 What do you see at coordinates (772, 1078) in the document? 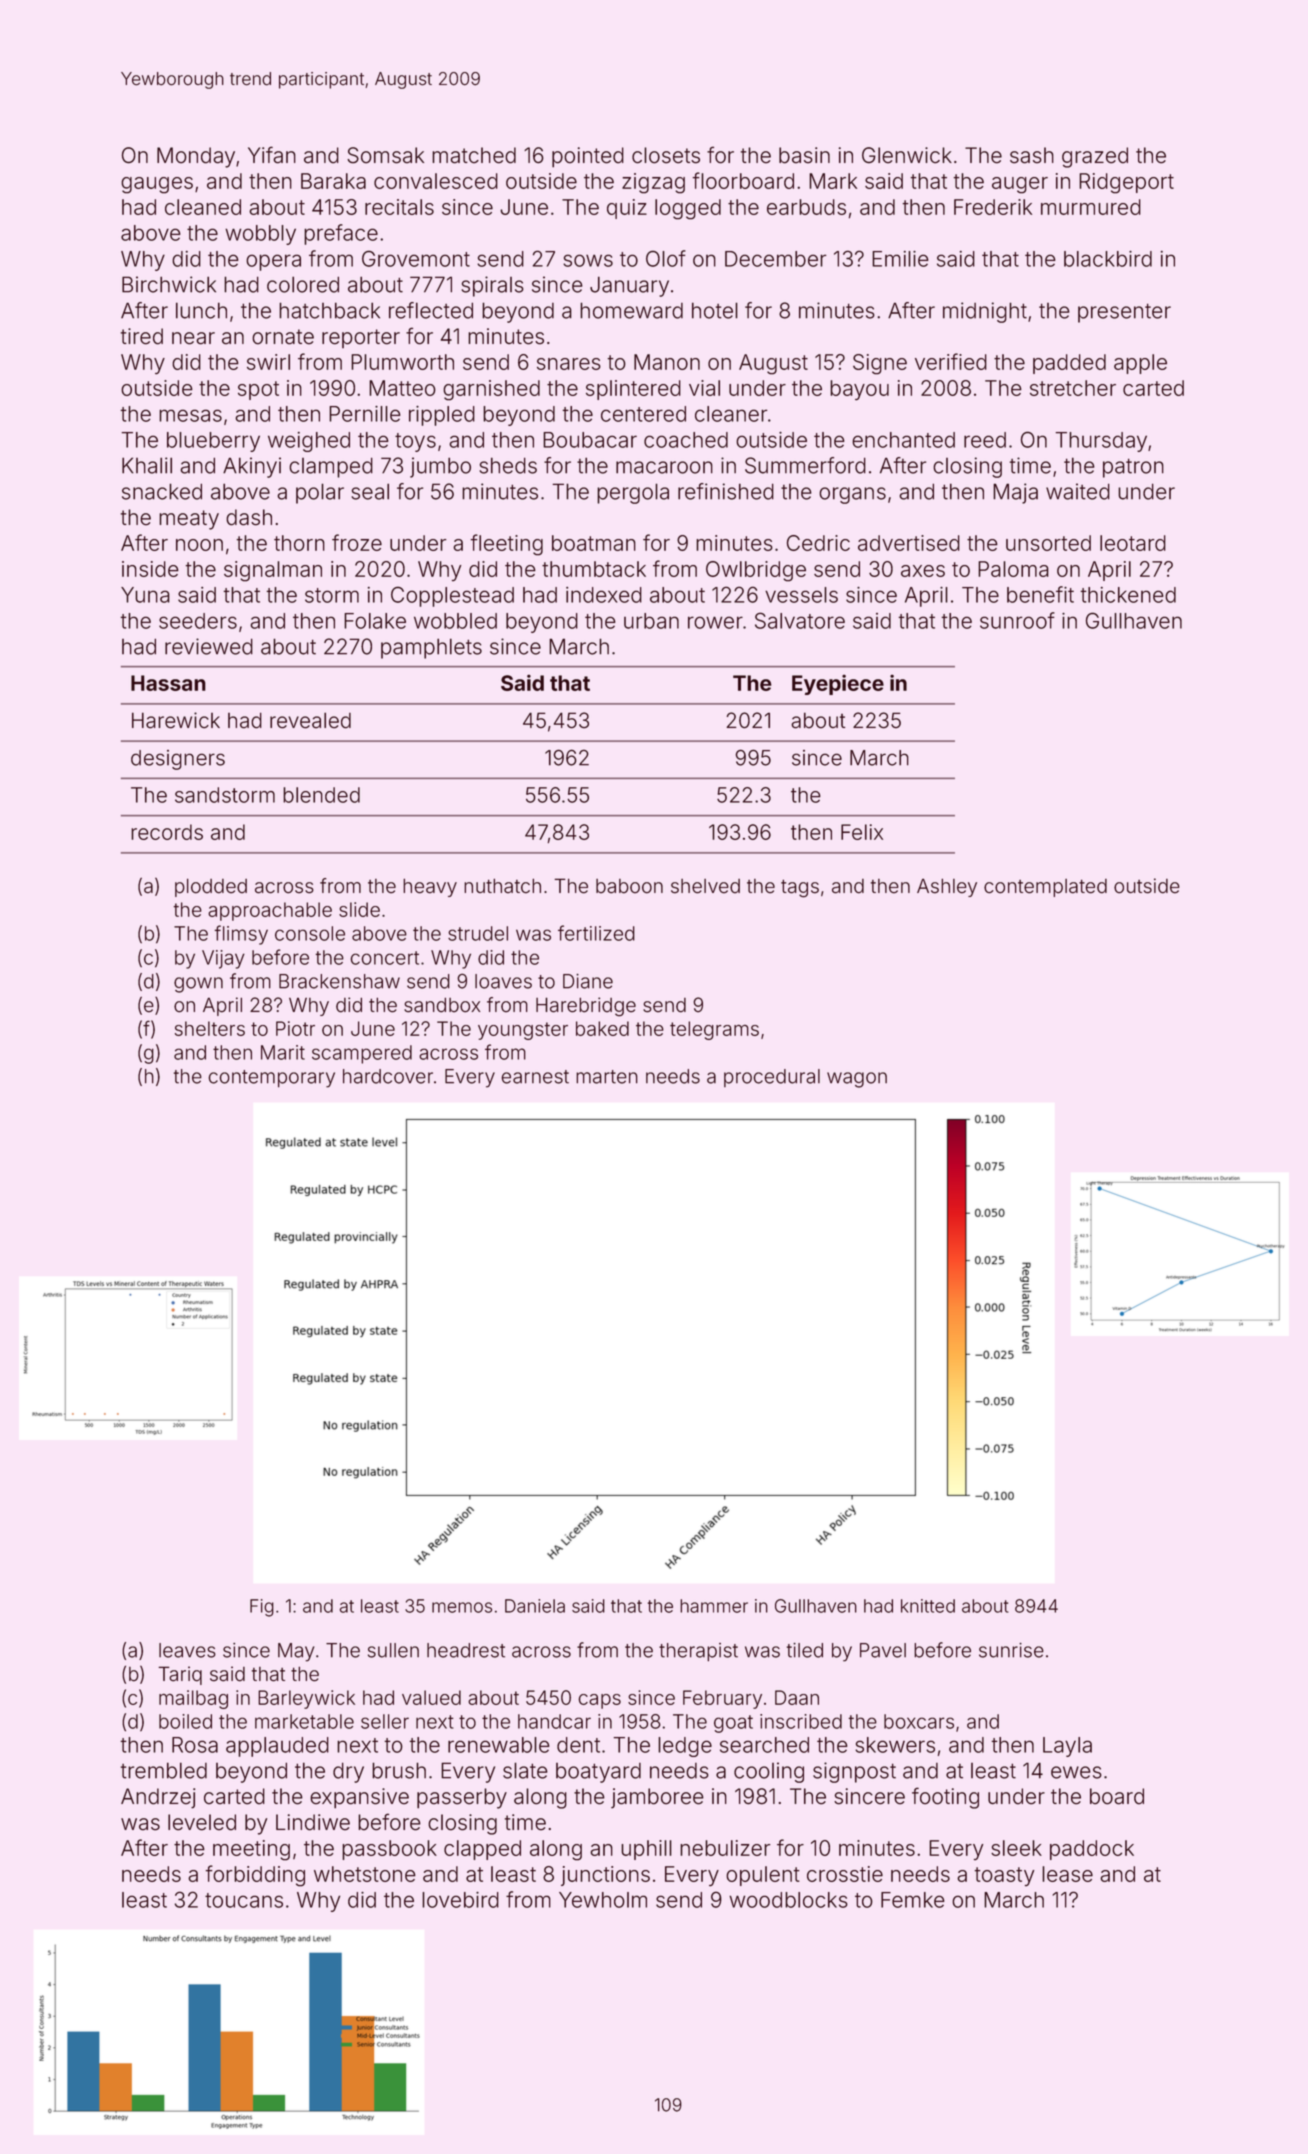
I see `procedural` at bounding box center [772, 1078].
